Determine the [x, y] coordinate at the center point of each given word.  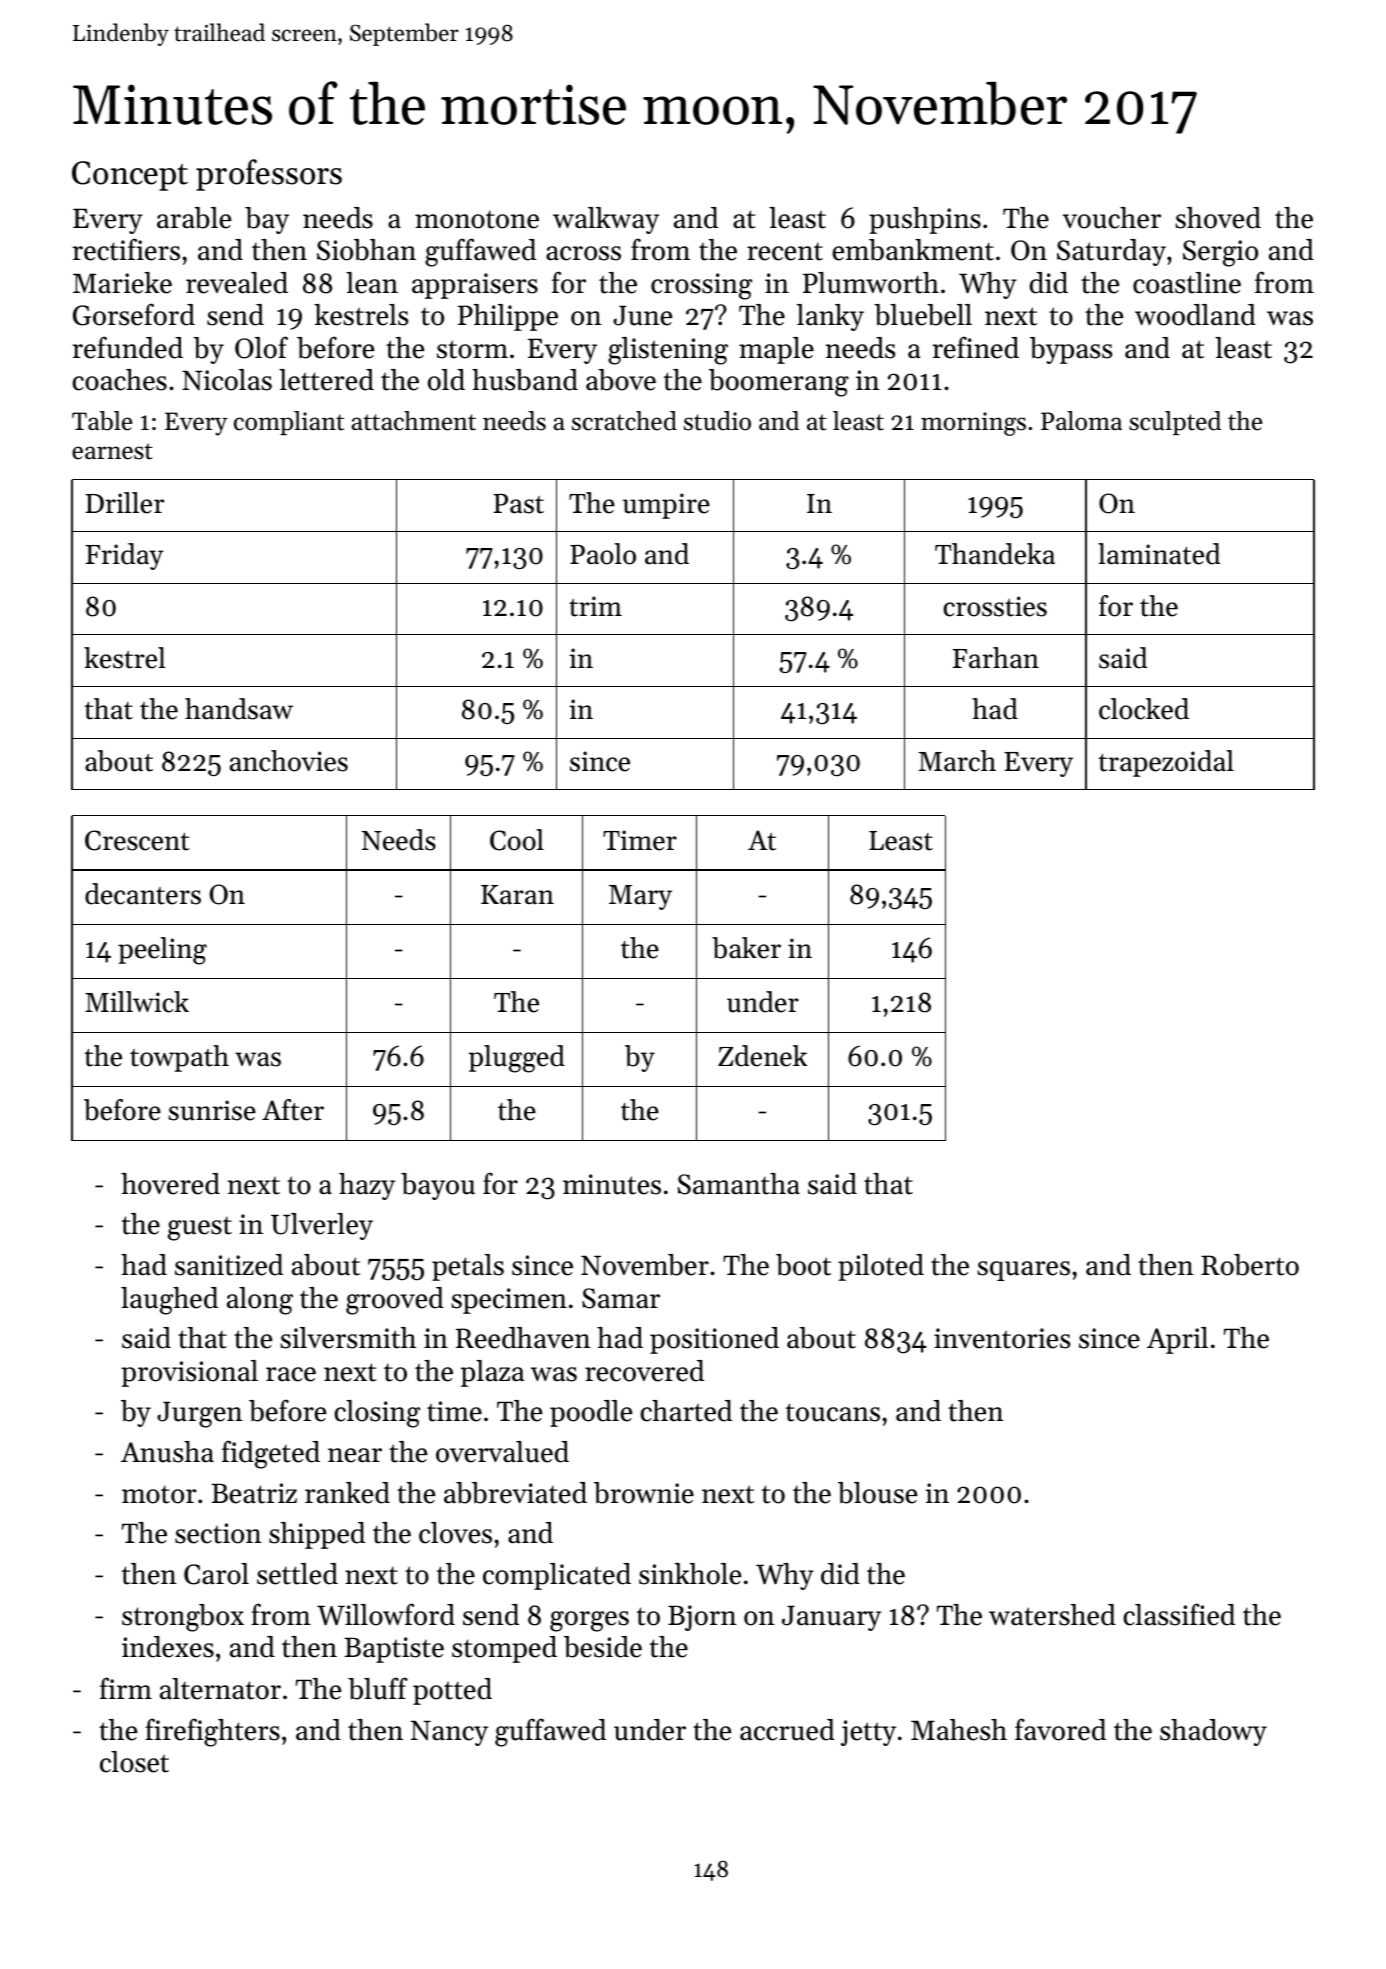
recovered [644, 1371]
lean [372, 283]
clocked [1144, 709]
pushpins [925, 220]
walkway [606, 220]
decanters [143, 894]
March [957, 761]
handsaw [239, 709]
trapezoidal [1166, 763]
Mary [640, 897]
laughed [169, 1301]
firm [126, 1688]
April [1177, 1340]
